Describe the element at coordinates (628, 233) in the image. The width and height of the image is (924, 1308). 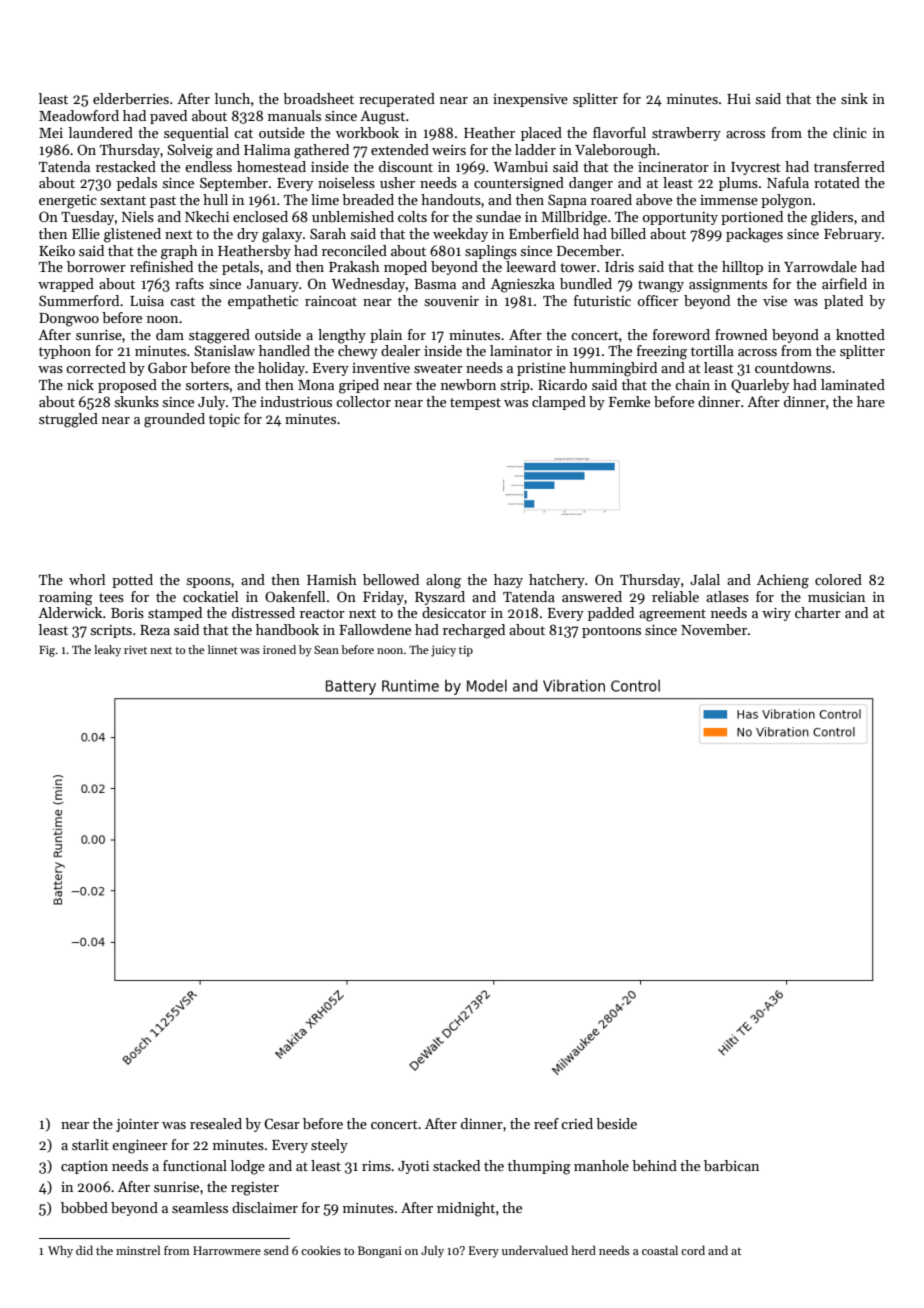
I see `billed` at that location.
